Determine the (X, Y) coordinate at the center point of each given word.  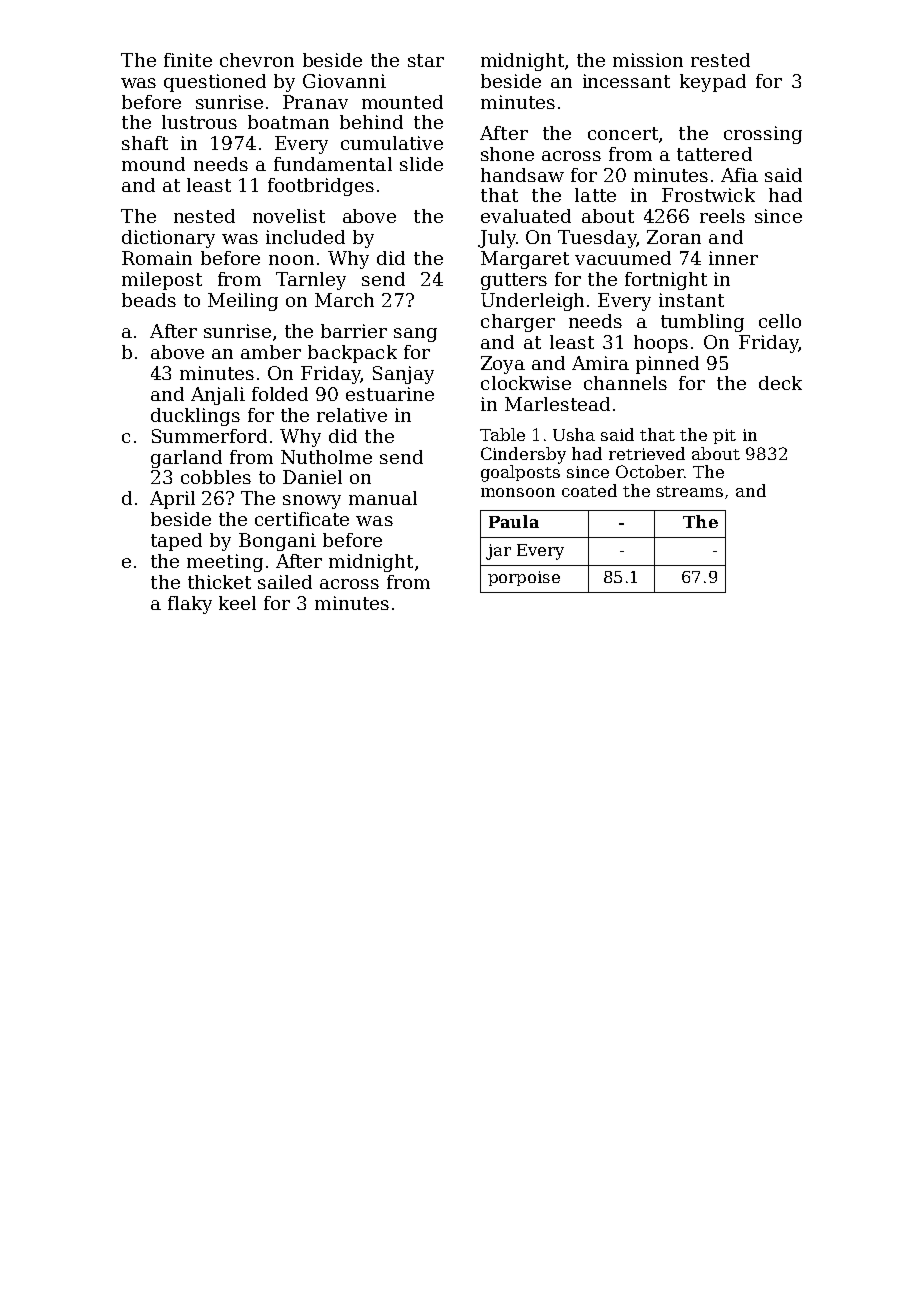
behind (371, 122)
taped (176, 542)
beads (149, 300)
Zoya (503, 365)
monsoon (518, 492)
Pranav (315, 102)
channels (625, 383)
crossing (763, 135)
